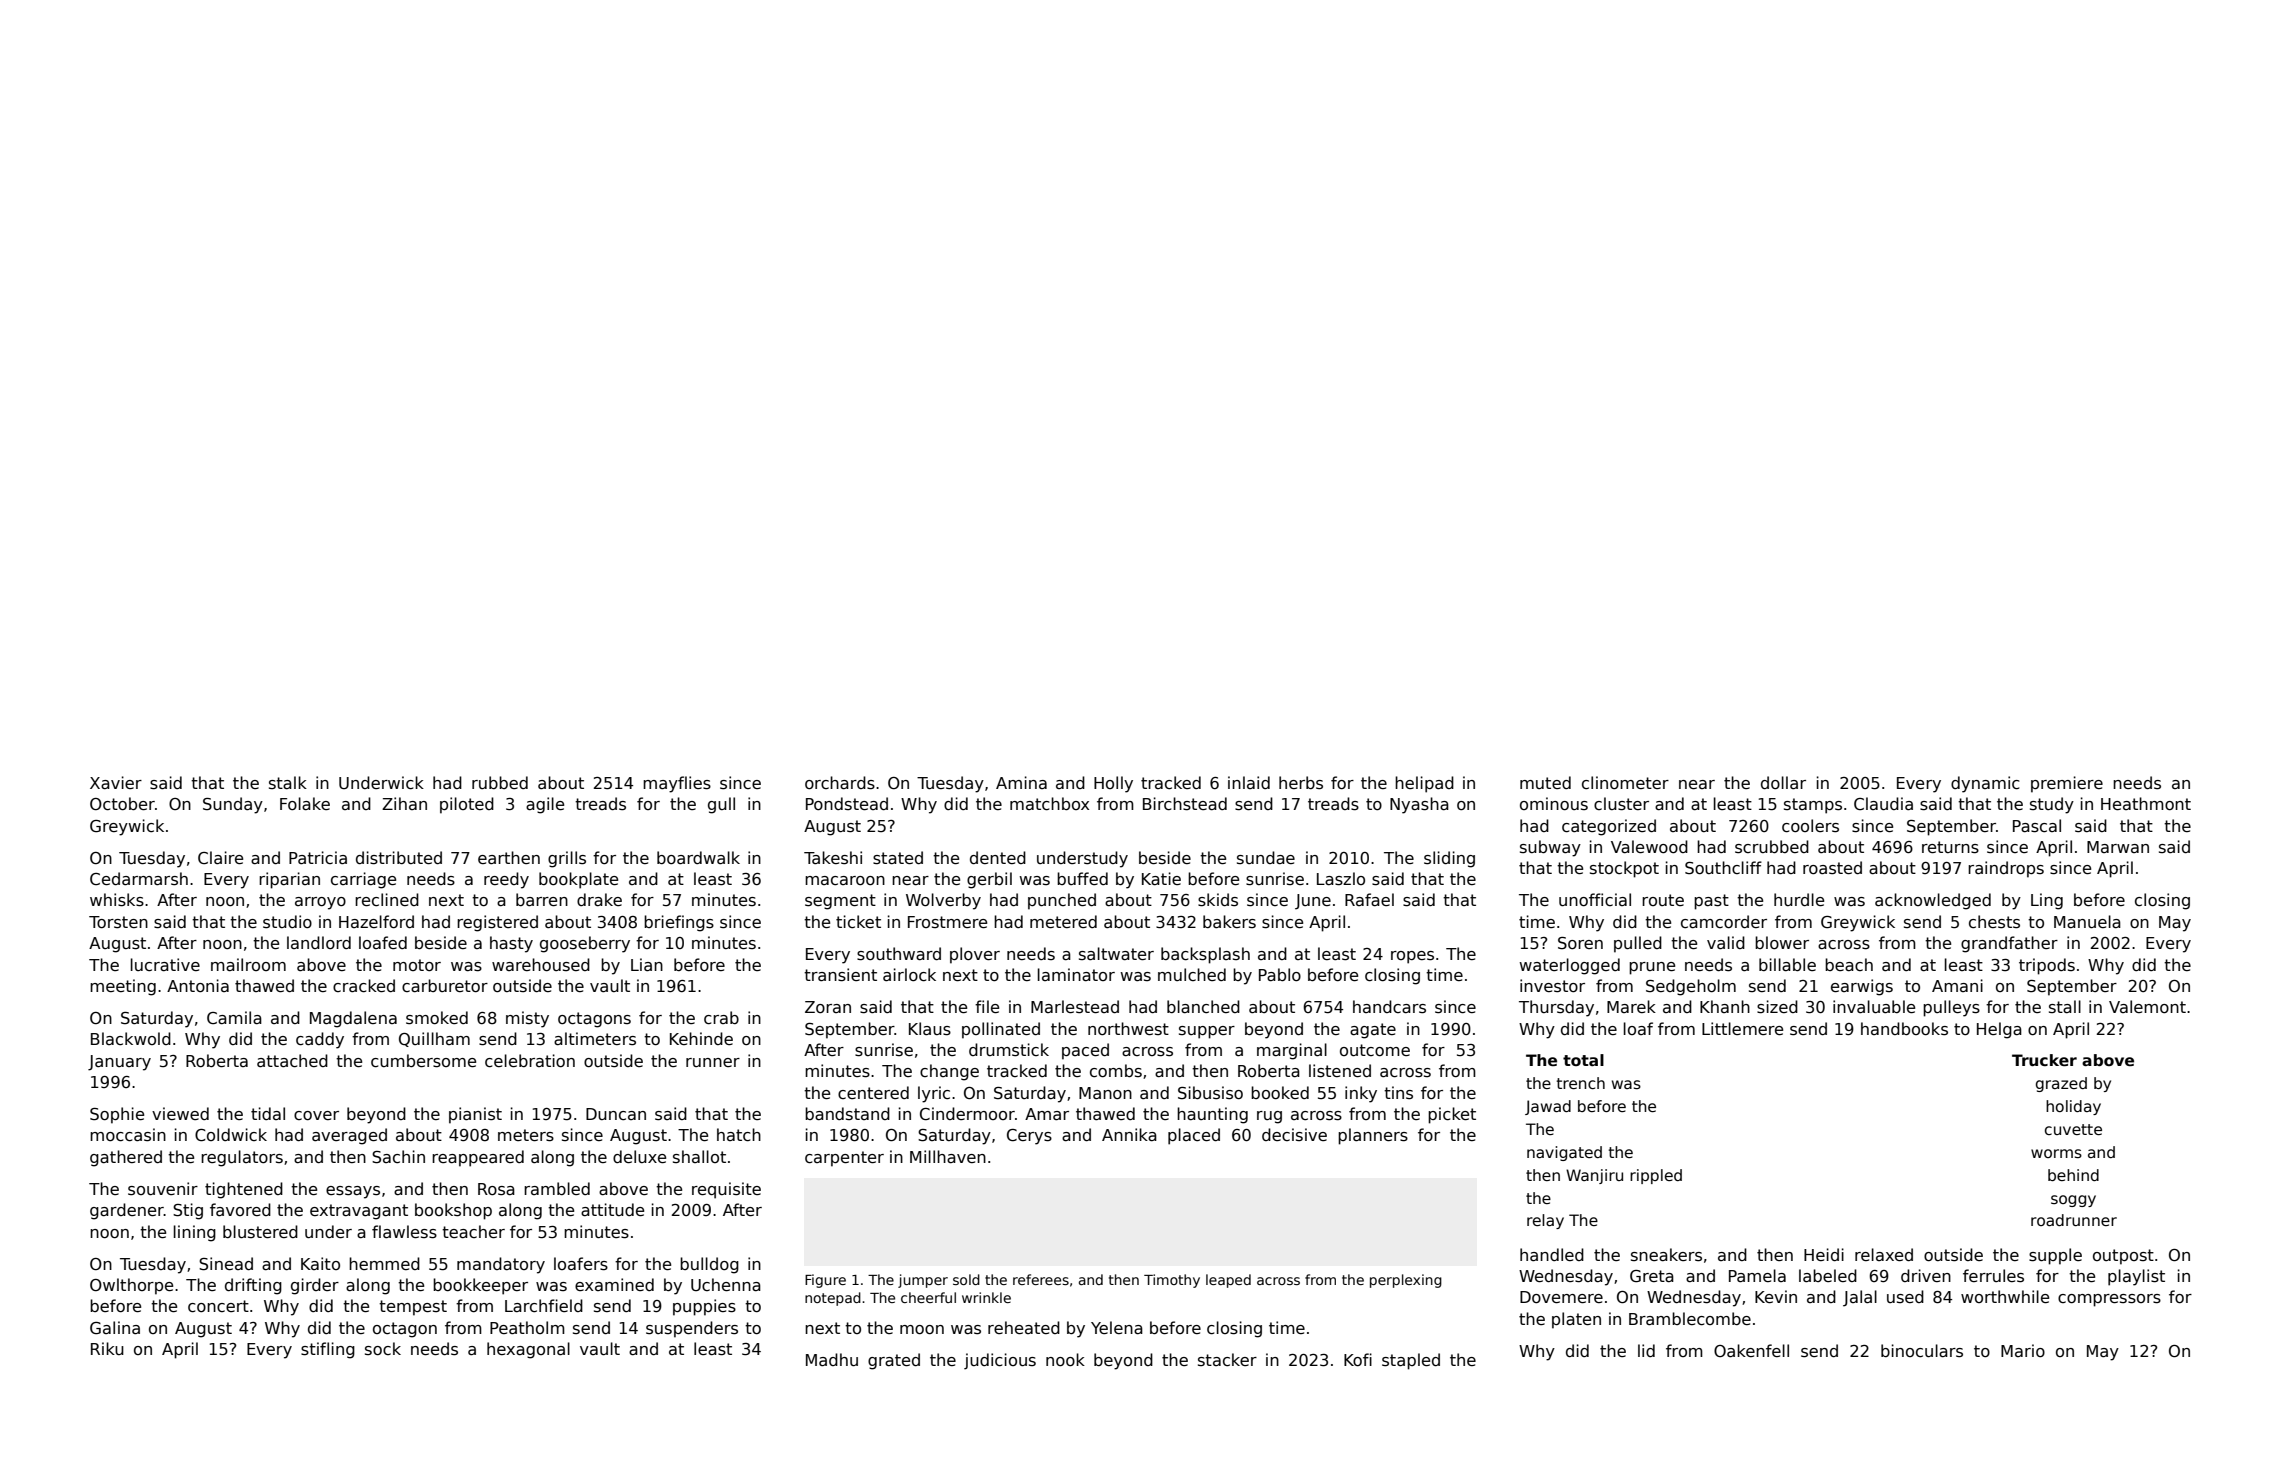 Image resolution: width=2281 pixels, height=1476 pixels. I want to click on attached, so click(292, 1061).
